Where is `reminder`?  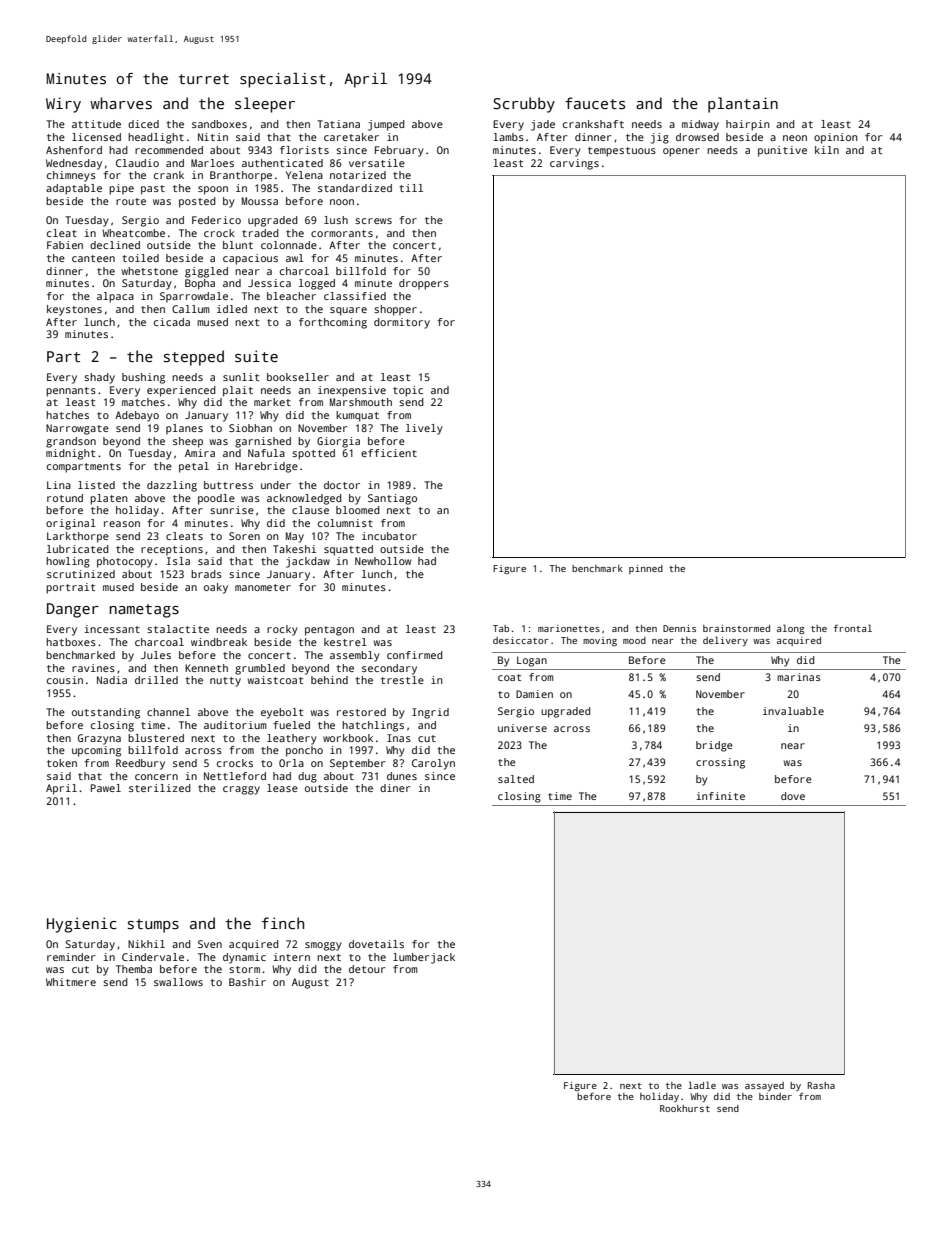 reminder is located at coordinates (71, 957).
